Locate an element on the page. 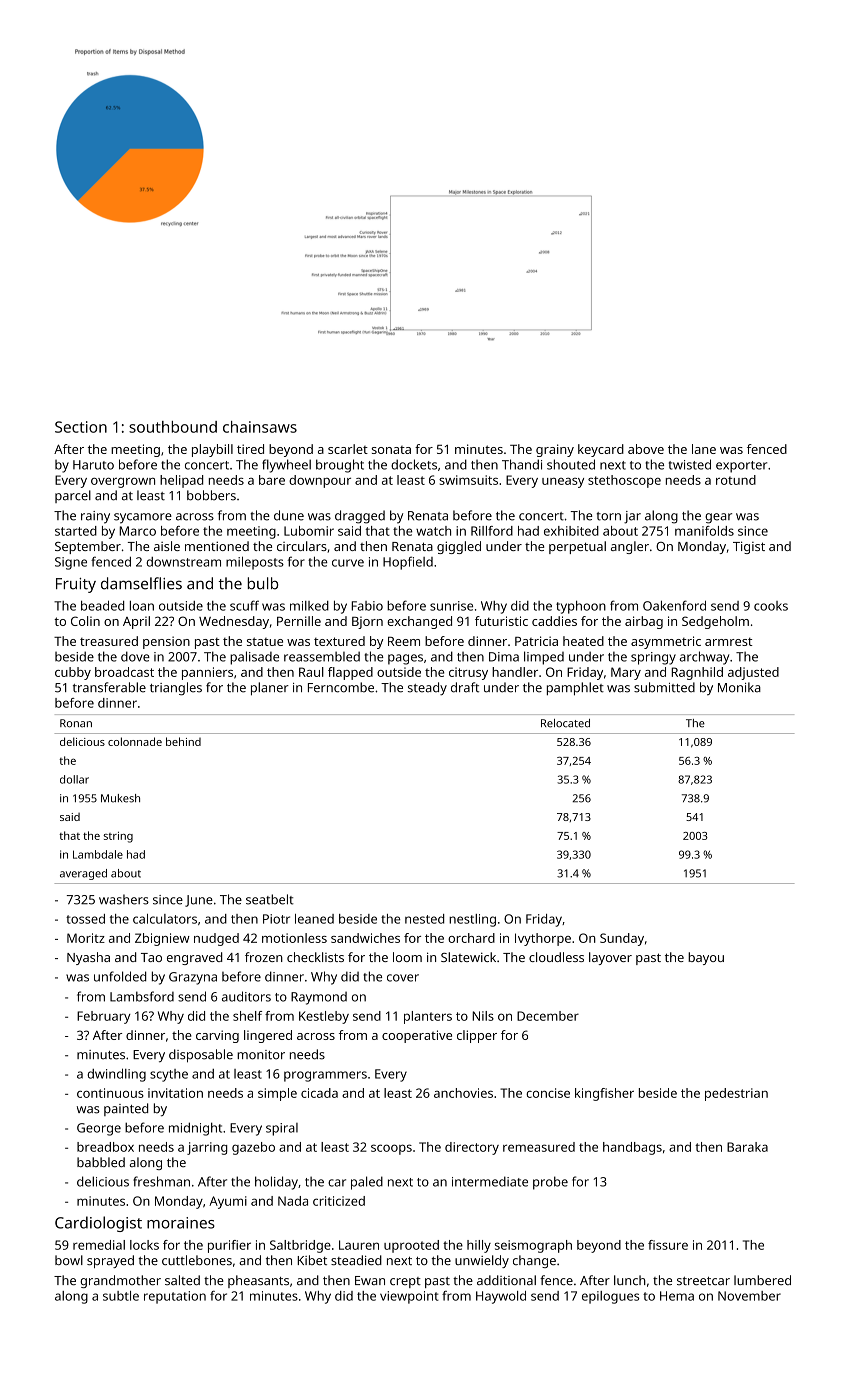 This document has width=849, height=1400. tossed is located at coordinates (85, 919).
